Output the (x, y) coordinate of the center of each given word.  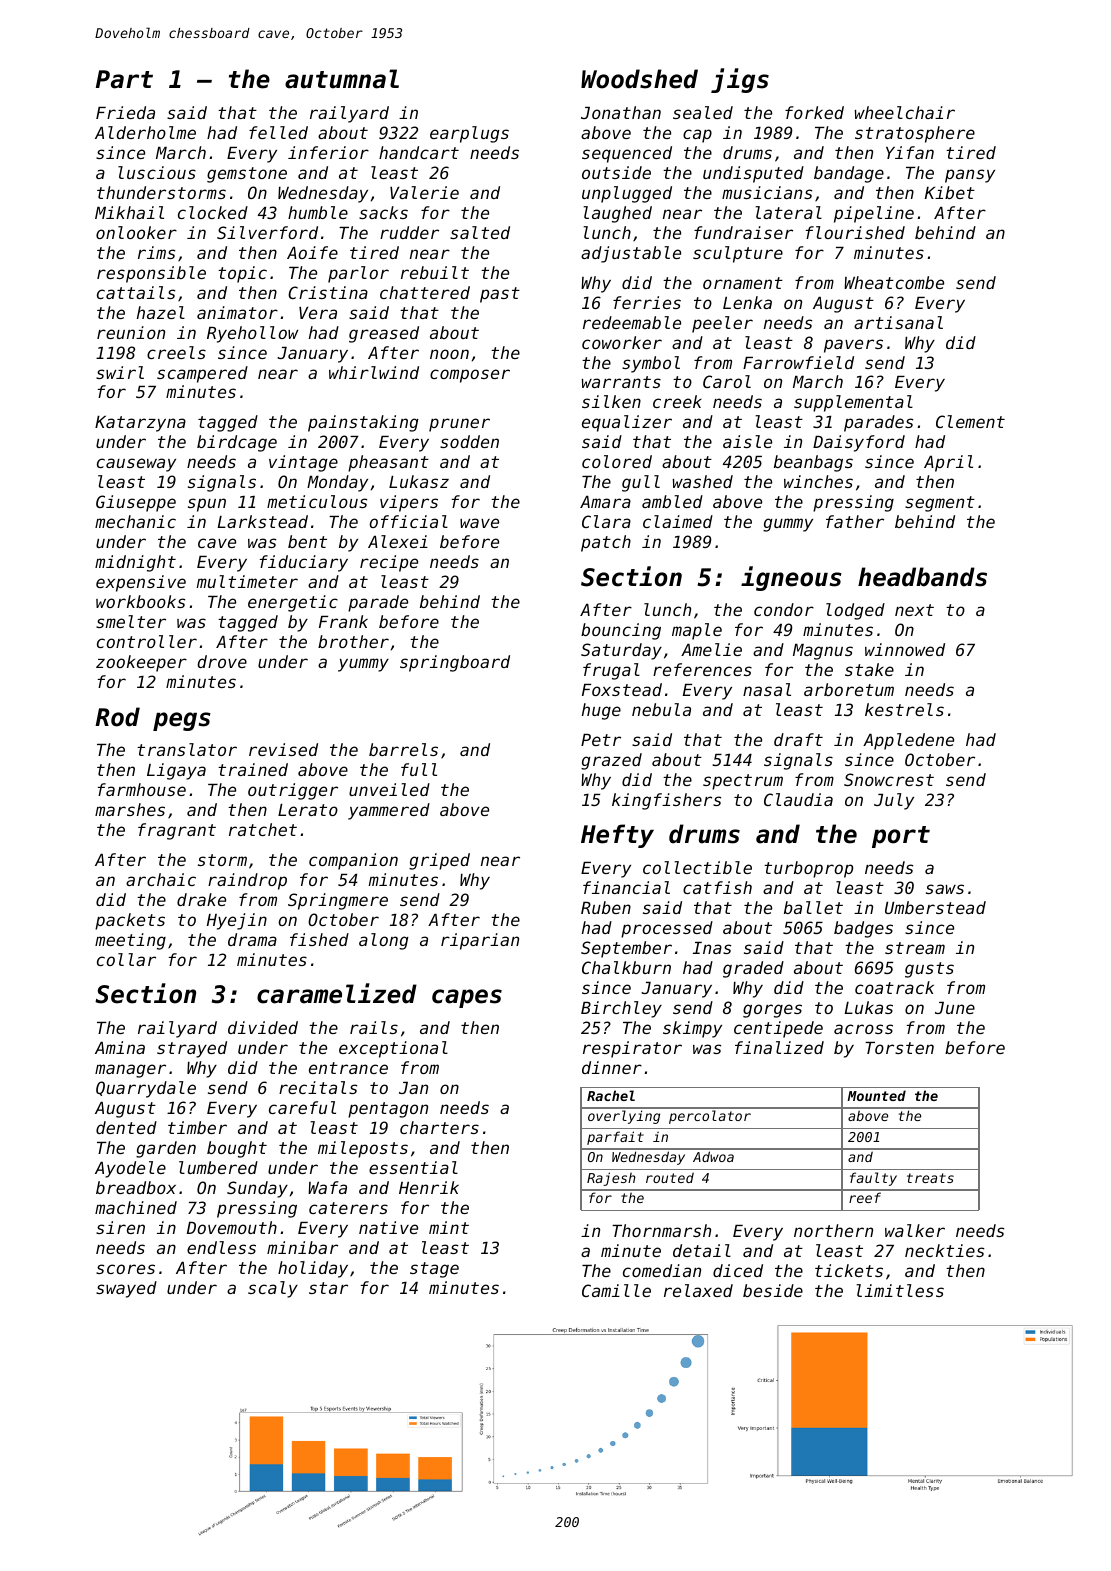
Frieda (125, 112)
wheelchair (905, 112)
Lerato (308, 810)
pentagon (388, 1110)
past (500, 295)
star (328, 1288)
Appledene (908, 741)
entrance (348, 1068)
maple (697, 631)
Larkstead (262, 521)
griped (439, 861)
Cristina (328, 292)
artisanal (898, 322)
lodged (855, 611)
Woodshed (639, 79)
